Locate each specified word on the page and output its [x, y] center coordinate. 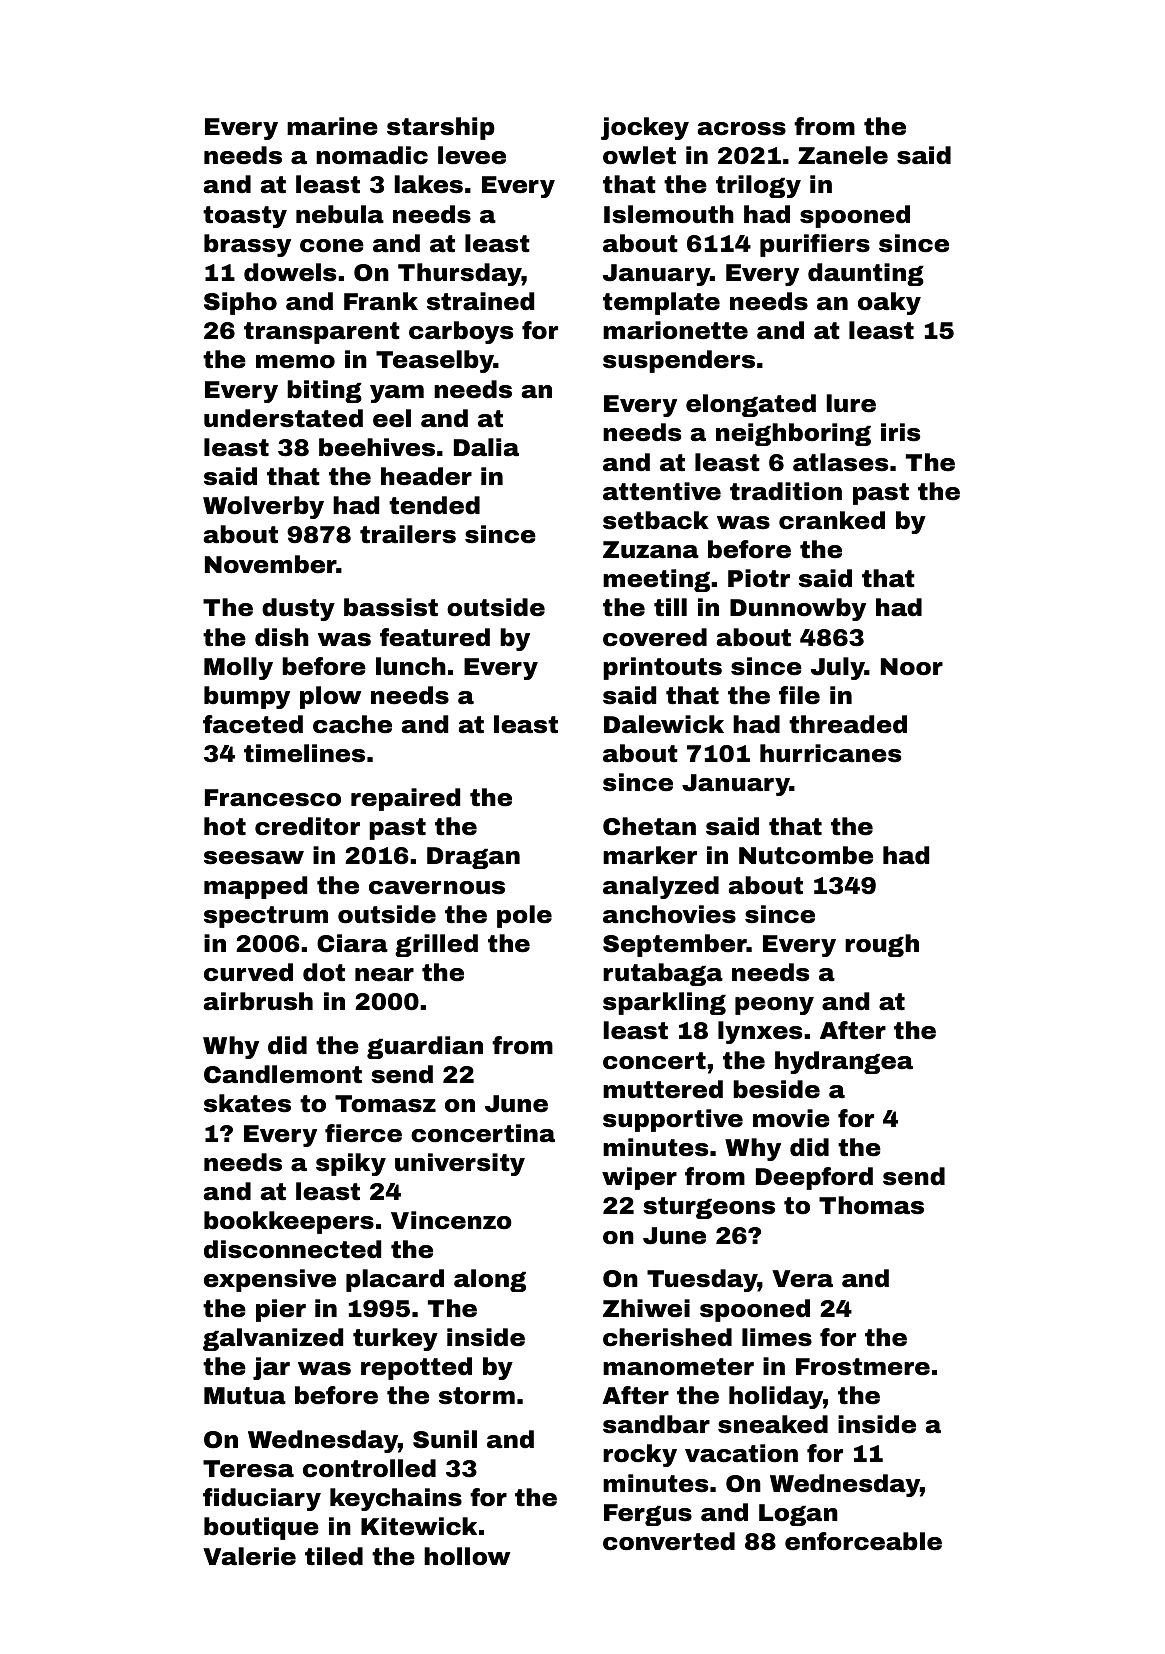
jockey [645, 128]
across [742, 129]
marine [332, 126]
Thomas [871, 1205]
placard [395, 1280]
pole [524, 916]
